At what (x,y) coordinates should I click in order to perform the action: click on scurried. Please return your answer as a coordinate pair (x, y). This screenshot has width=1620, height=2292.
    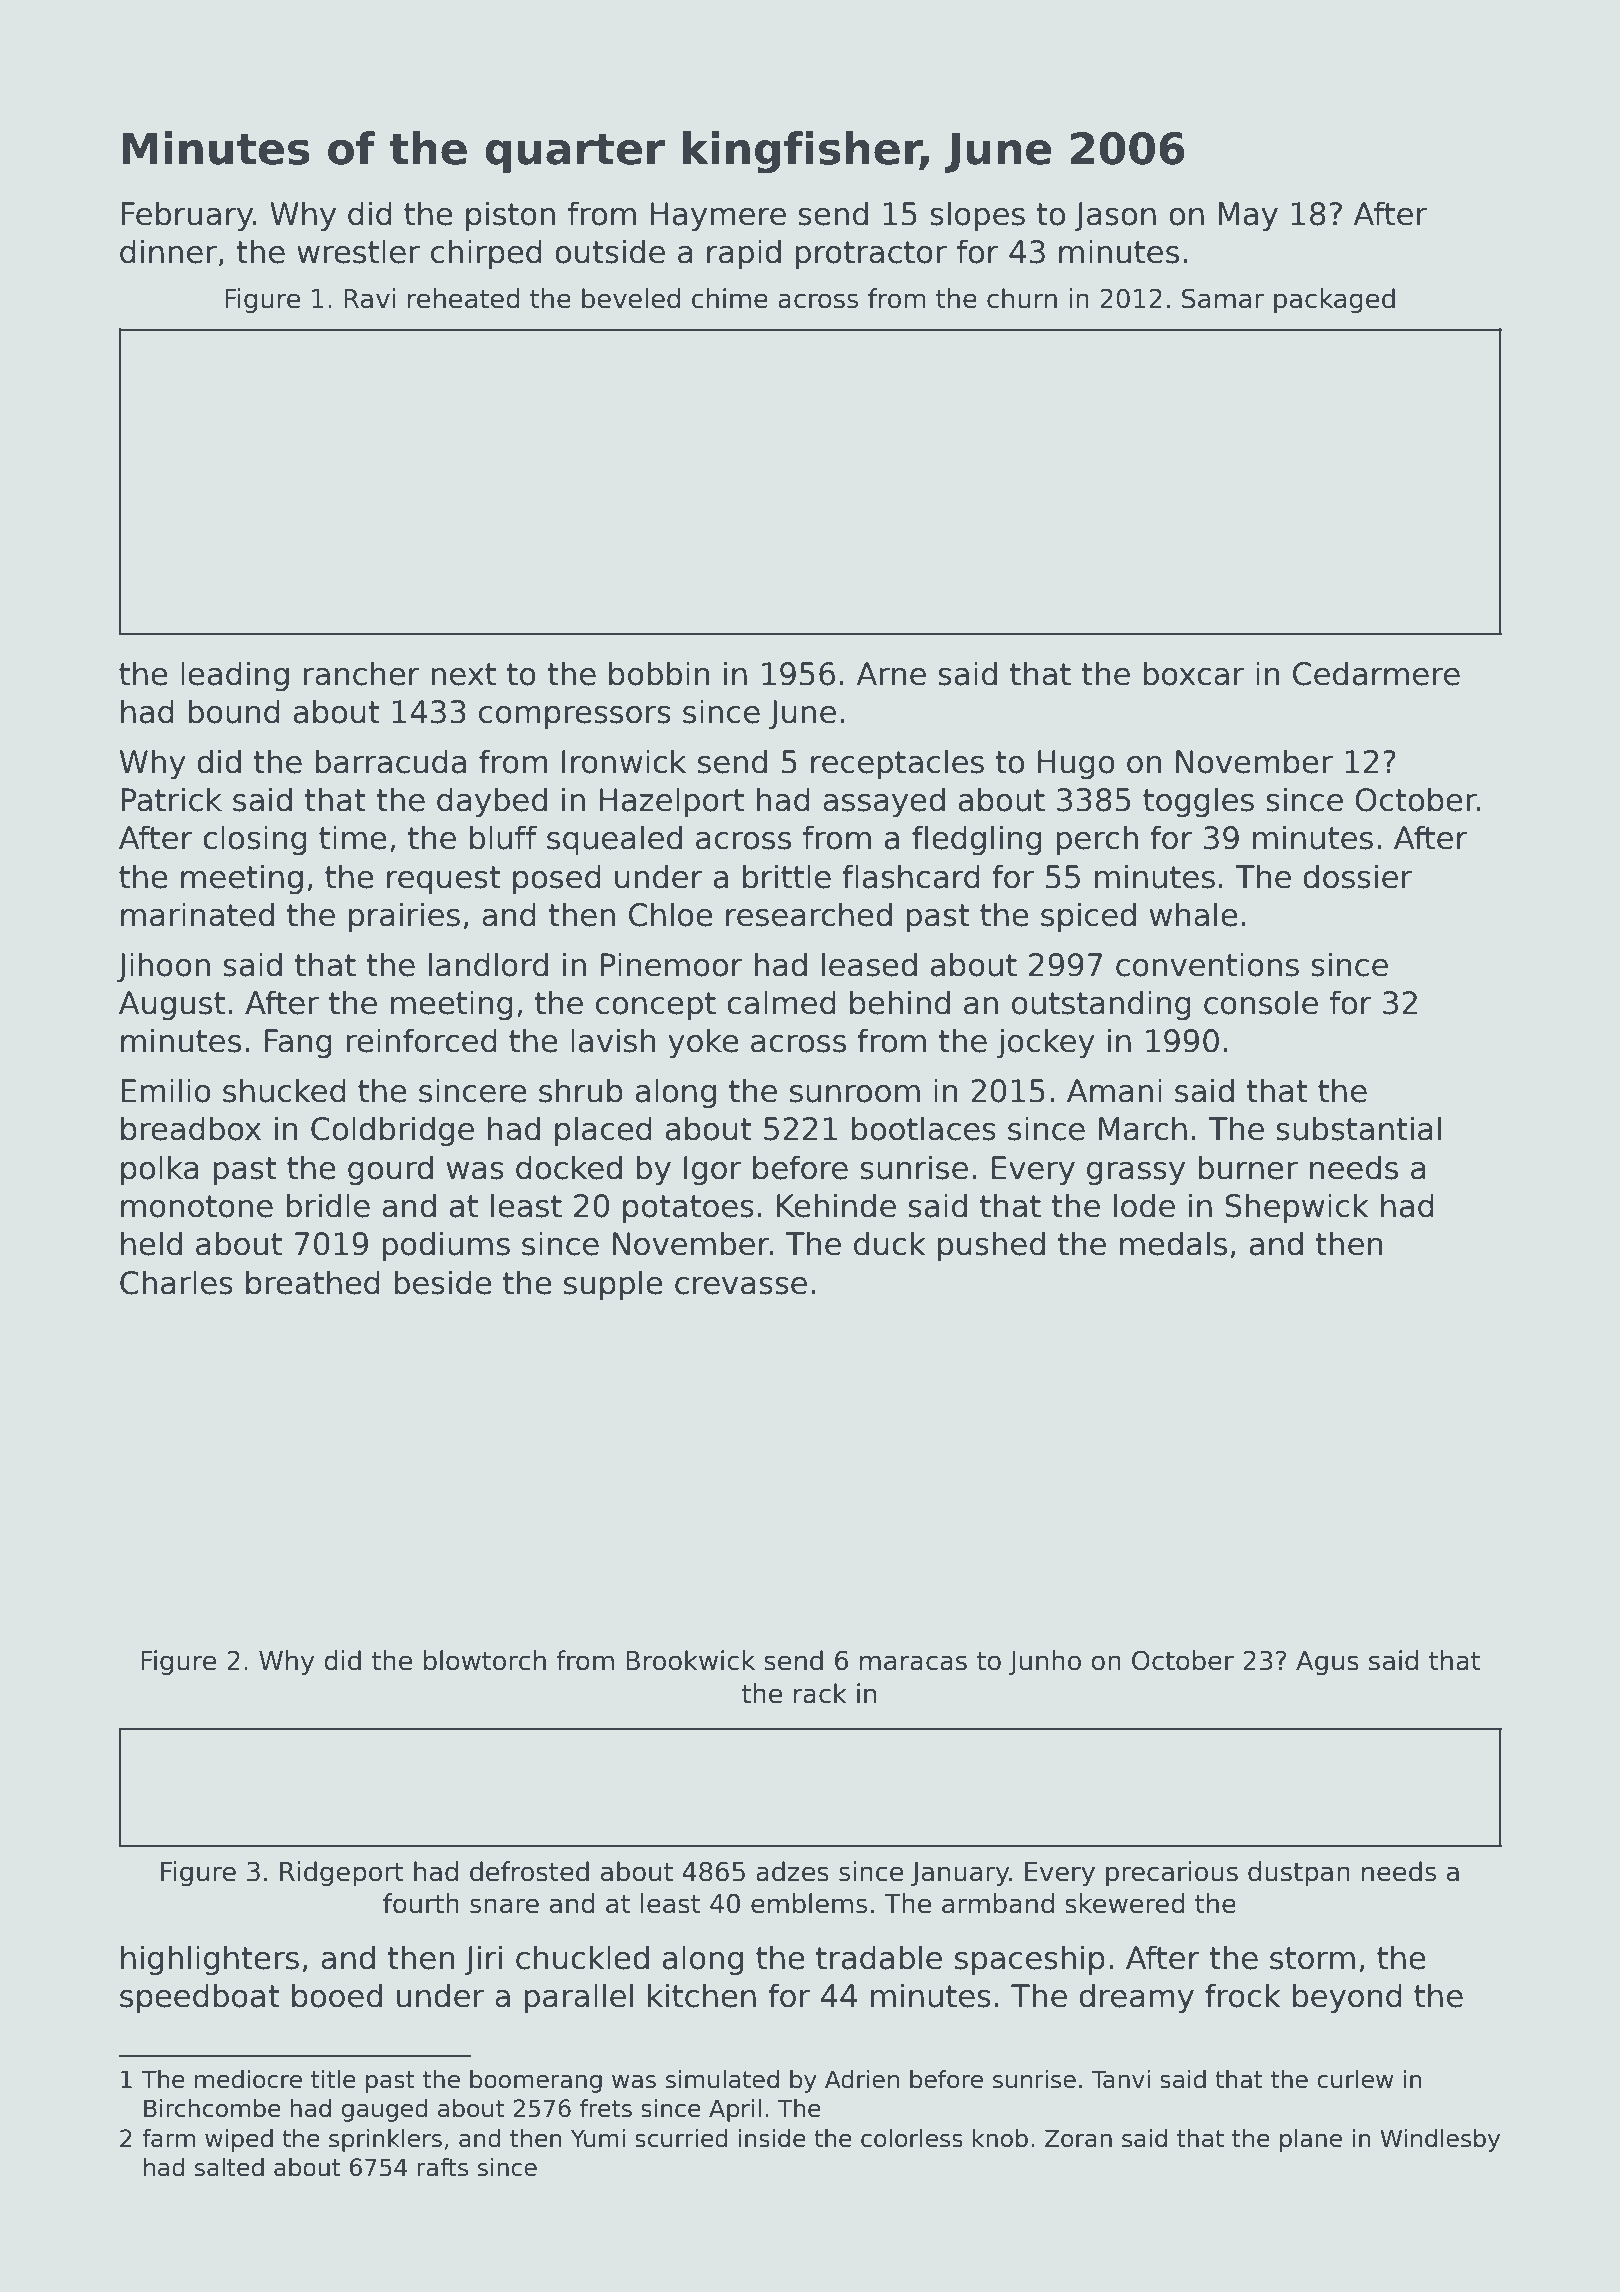
    Looking at the image, I should click on (681, 2138).
